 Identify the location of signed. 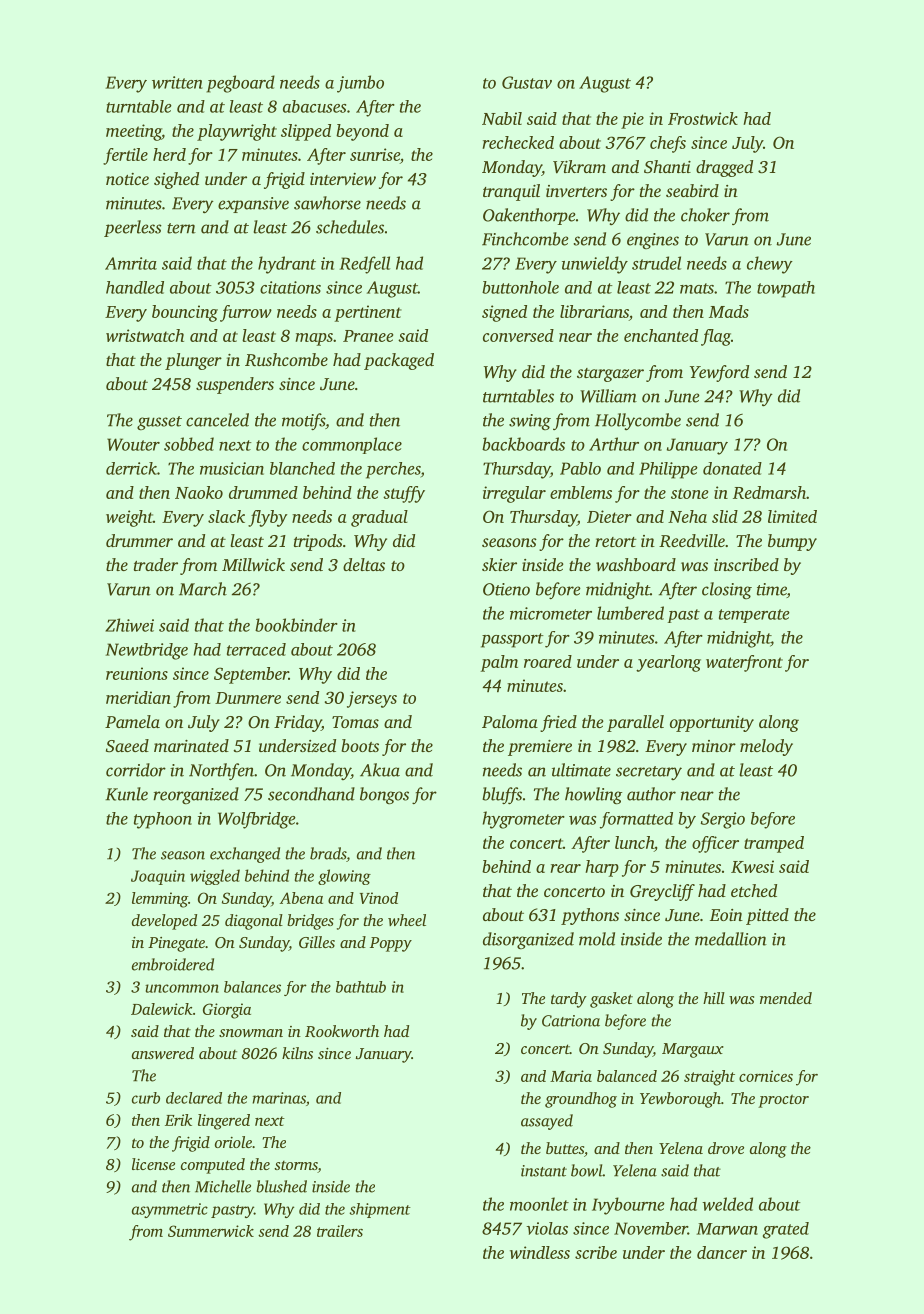
(504, 313).
